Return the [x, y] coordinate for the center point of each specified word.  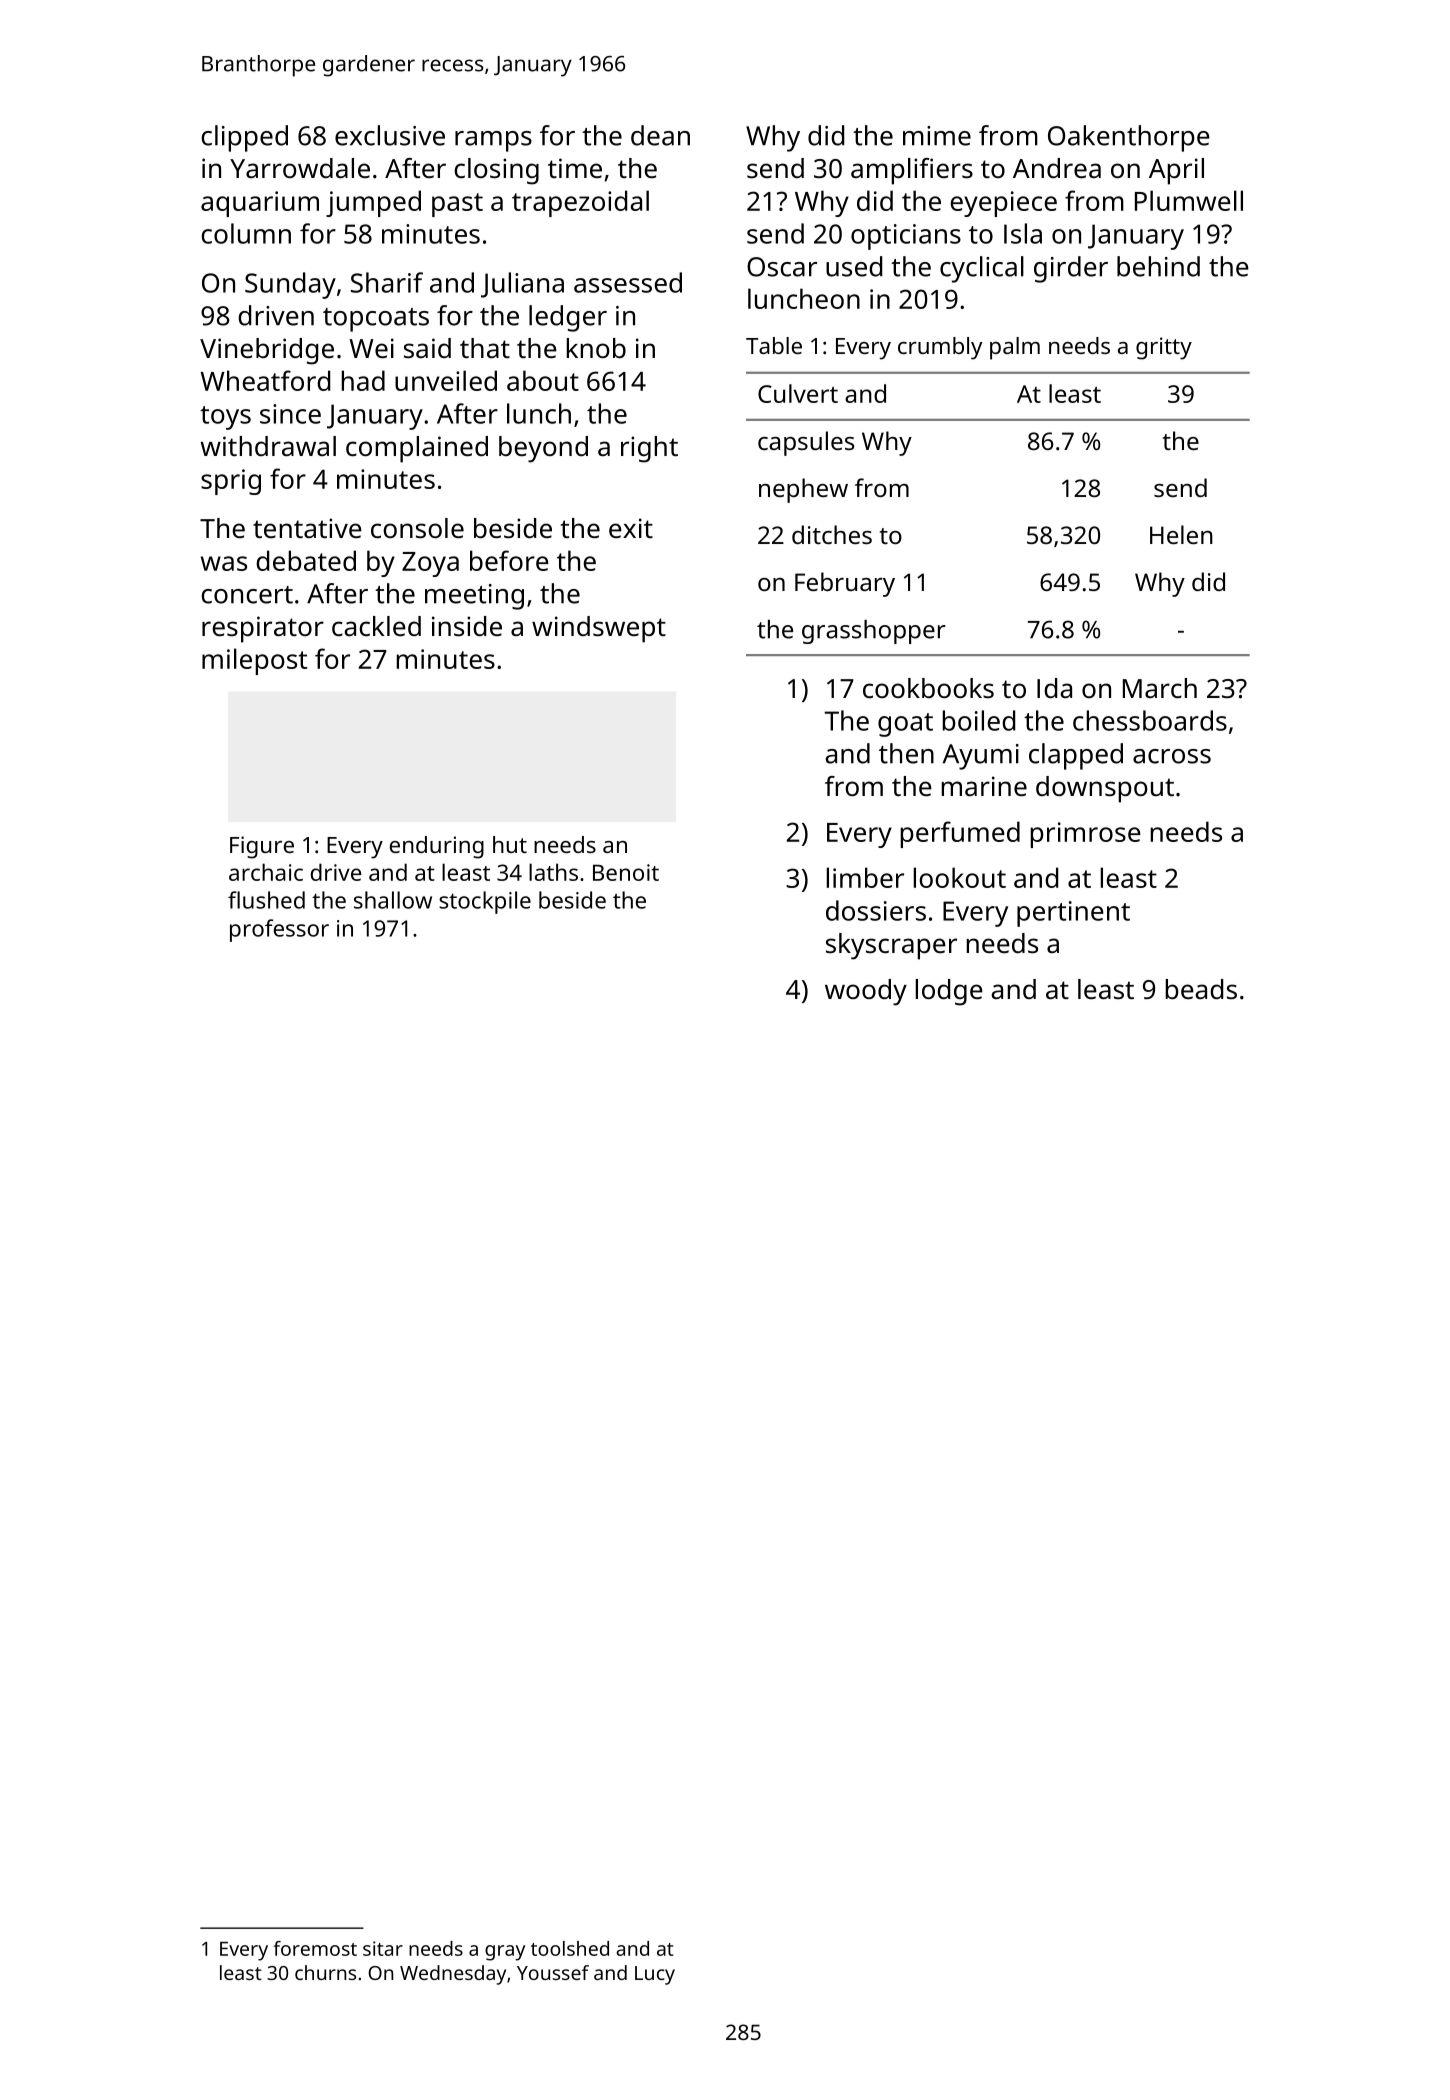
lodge [949, 992]
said [427, 348]
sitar [383, 1948]
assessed [628, 282]
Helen [1181, 534]
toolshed [570, 1948]
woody [866, 992]
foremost [315, 1948]
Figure [262, 847]
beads [1201, 989]
